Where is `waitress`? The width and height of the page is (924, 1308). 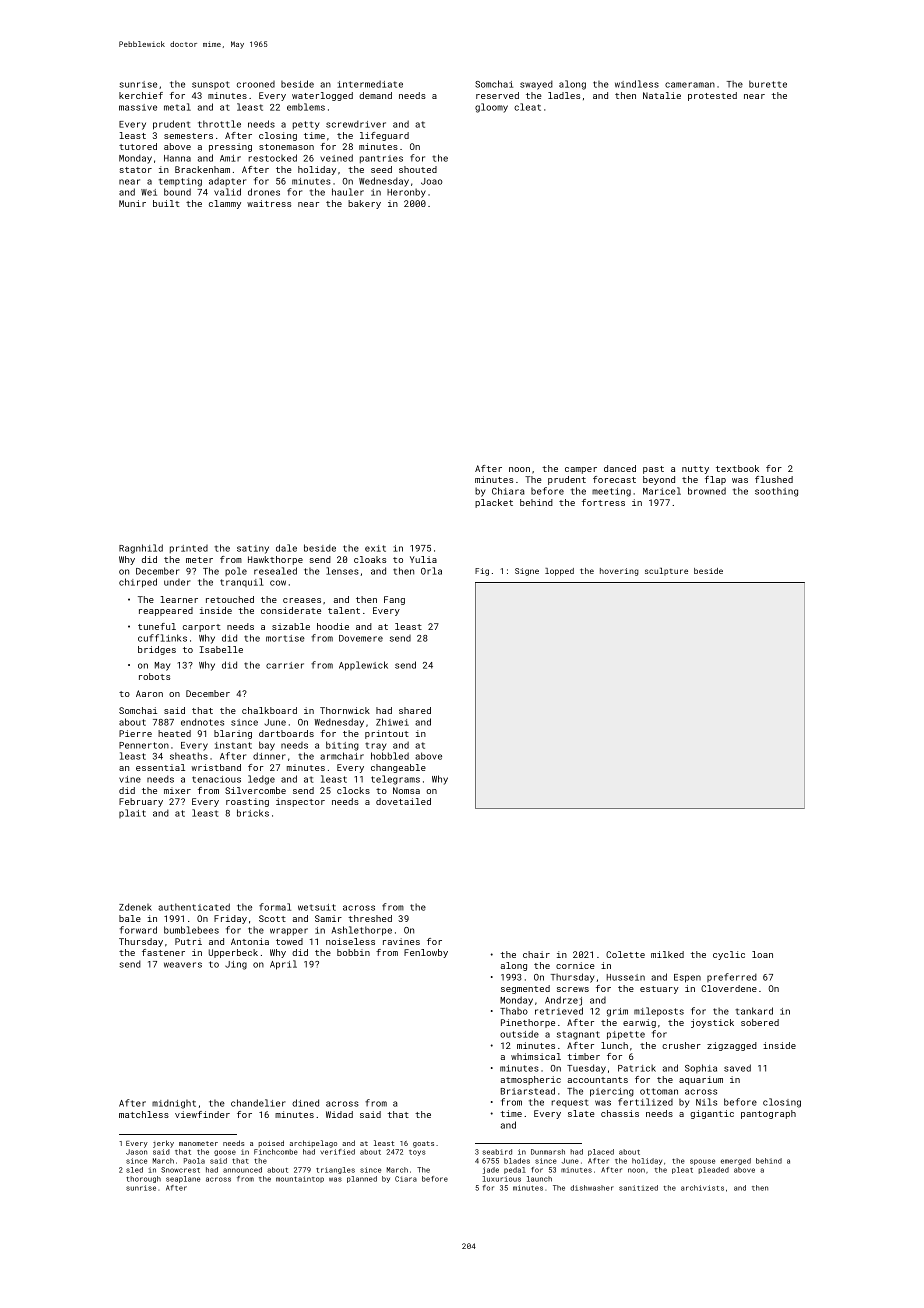
waitress is located at coordinates (269, 203).
